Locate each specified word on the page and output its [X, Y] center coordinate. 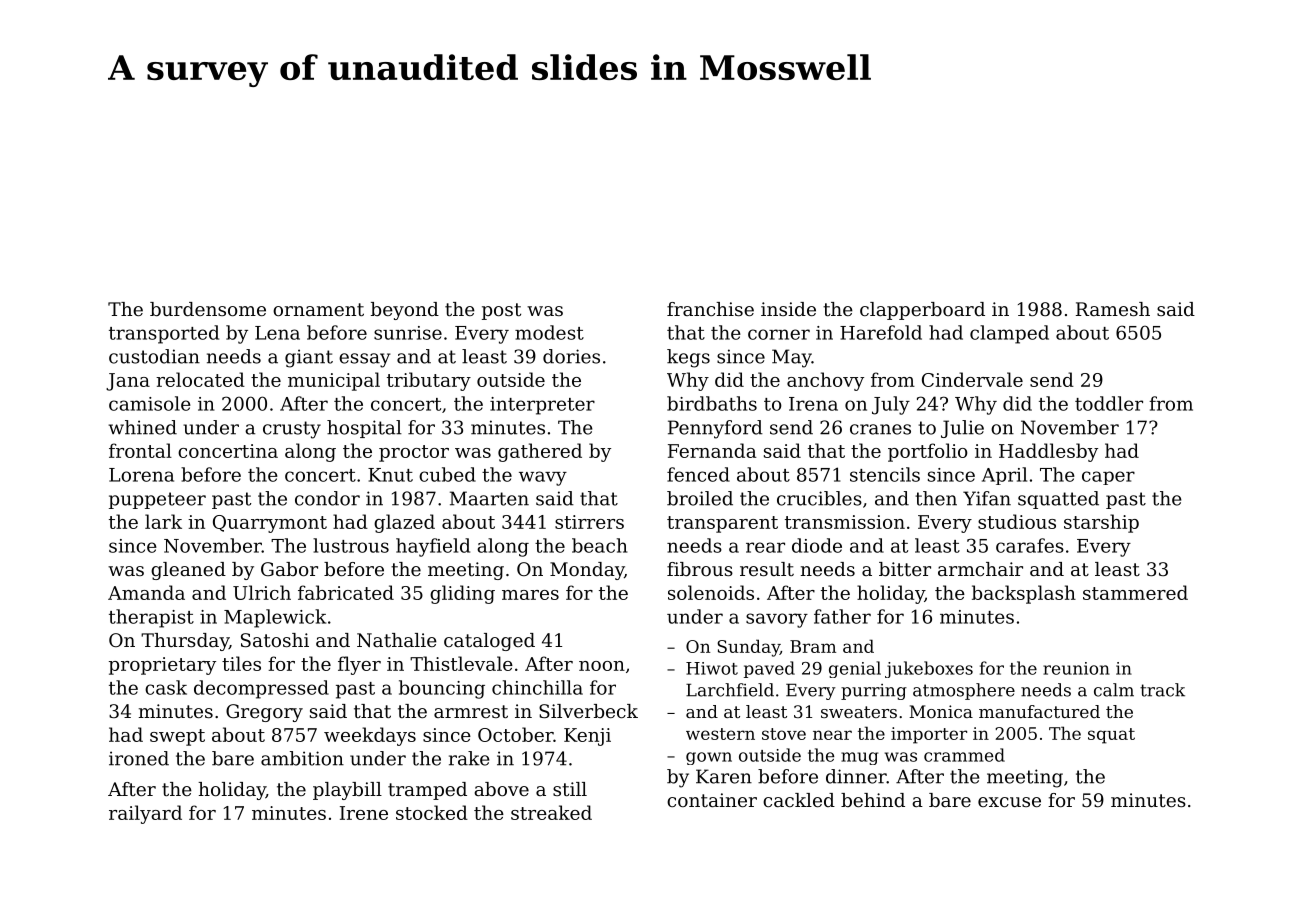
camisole [150, 403]
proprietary [162, 666]
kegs [688, 358]
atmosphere [964, 691]
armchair [980, 569]
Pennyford [715, 429]
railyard [145, 814]
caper [1108, 478]
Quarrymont [270, 524]
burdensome [208, 309]
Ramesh [1113, 309]
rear [765, 547]
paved [769, 669]
